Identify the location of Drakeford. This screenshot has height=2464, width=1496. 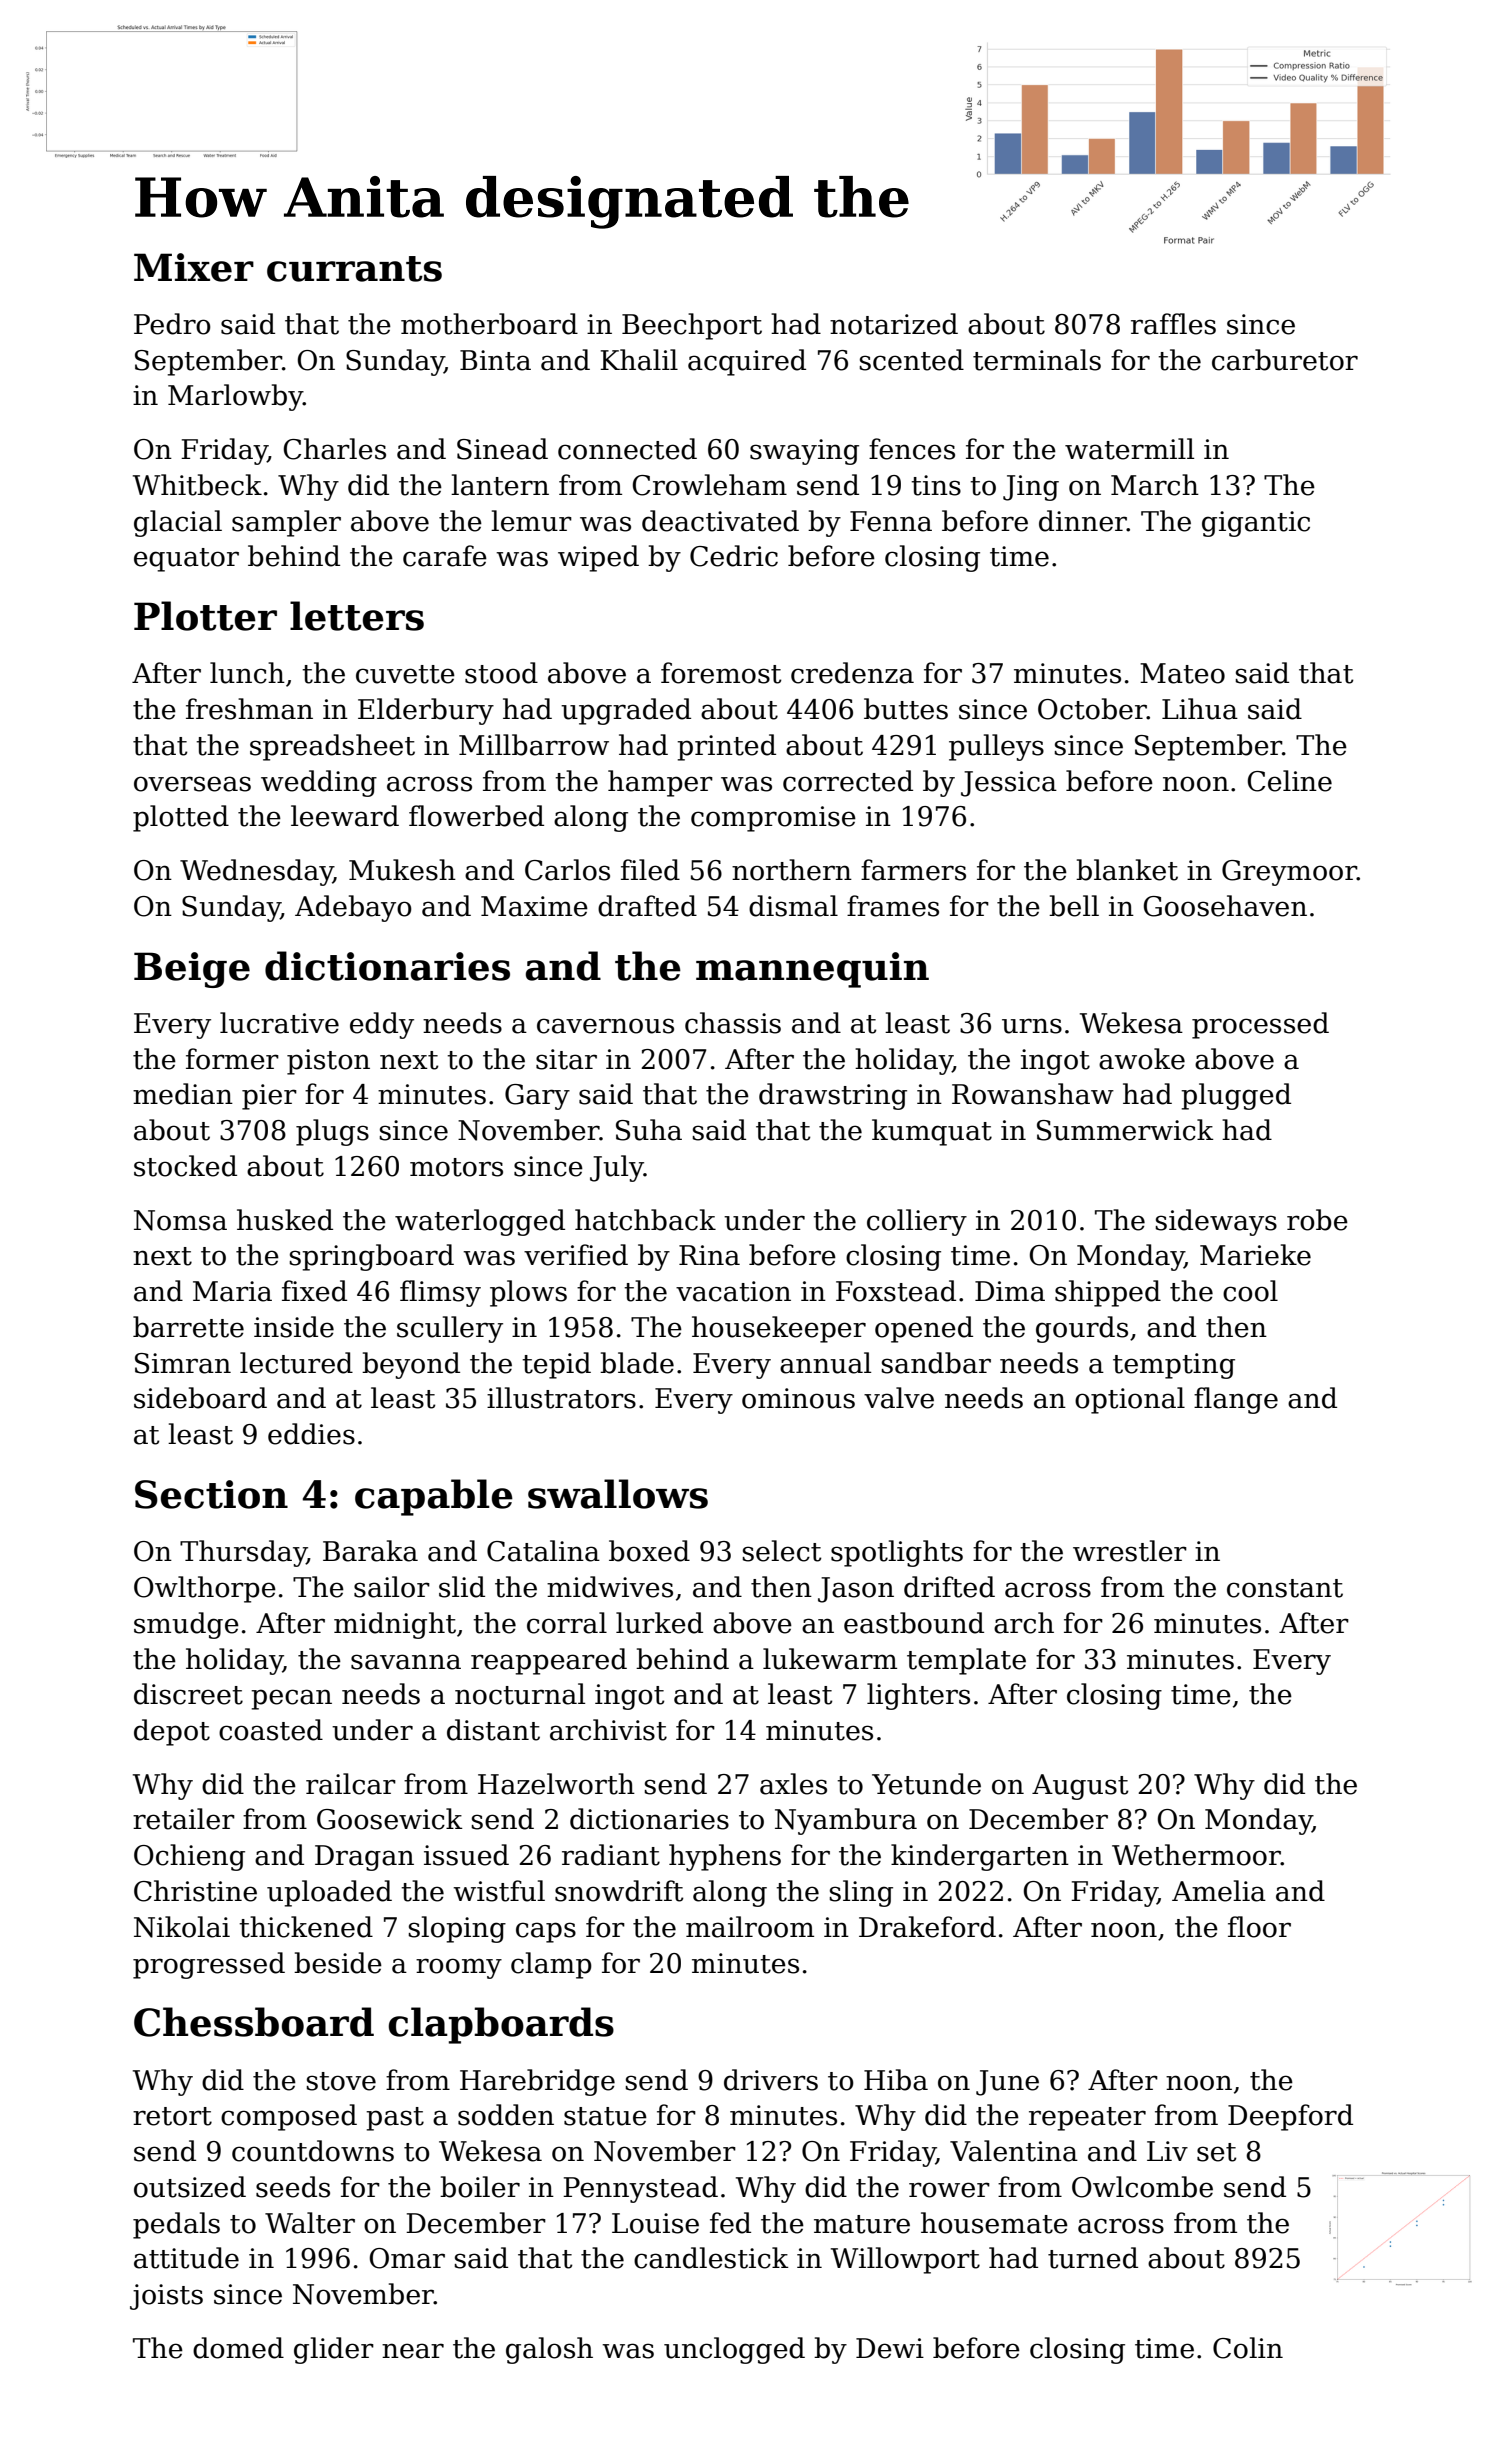
(927, 1927).
